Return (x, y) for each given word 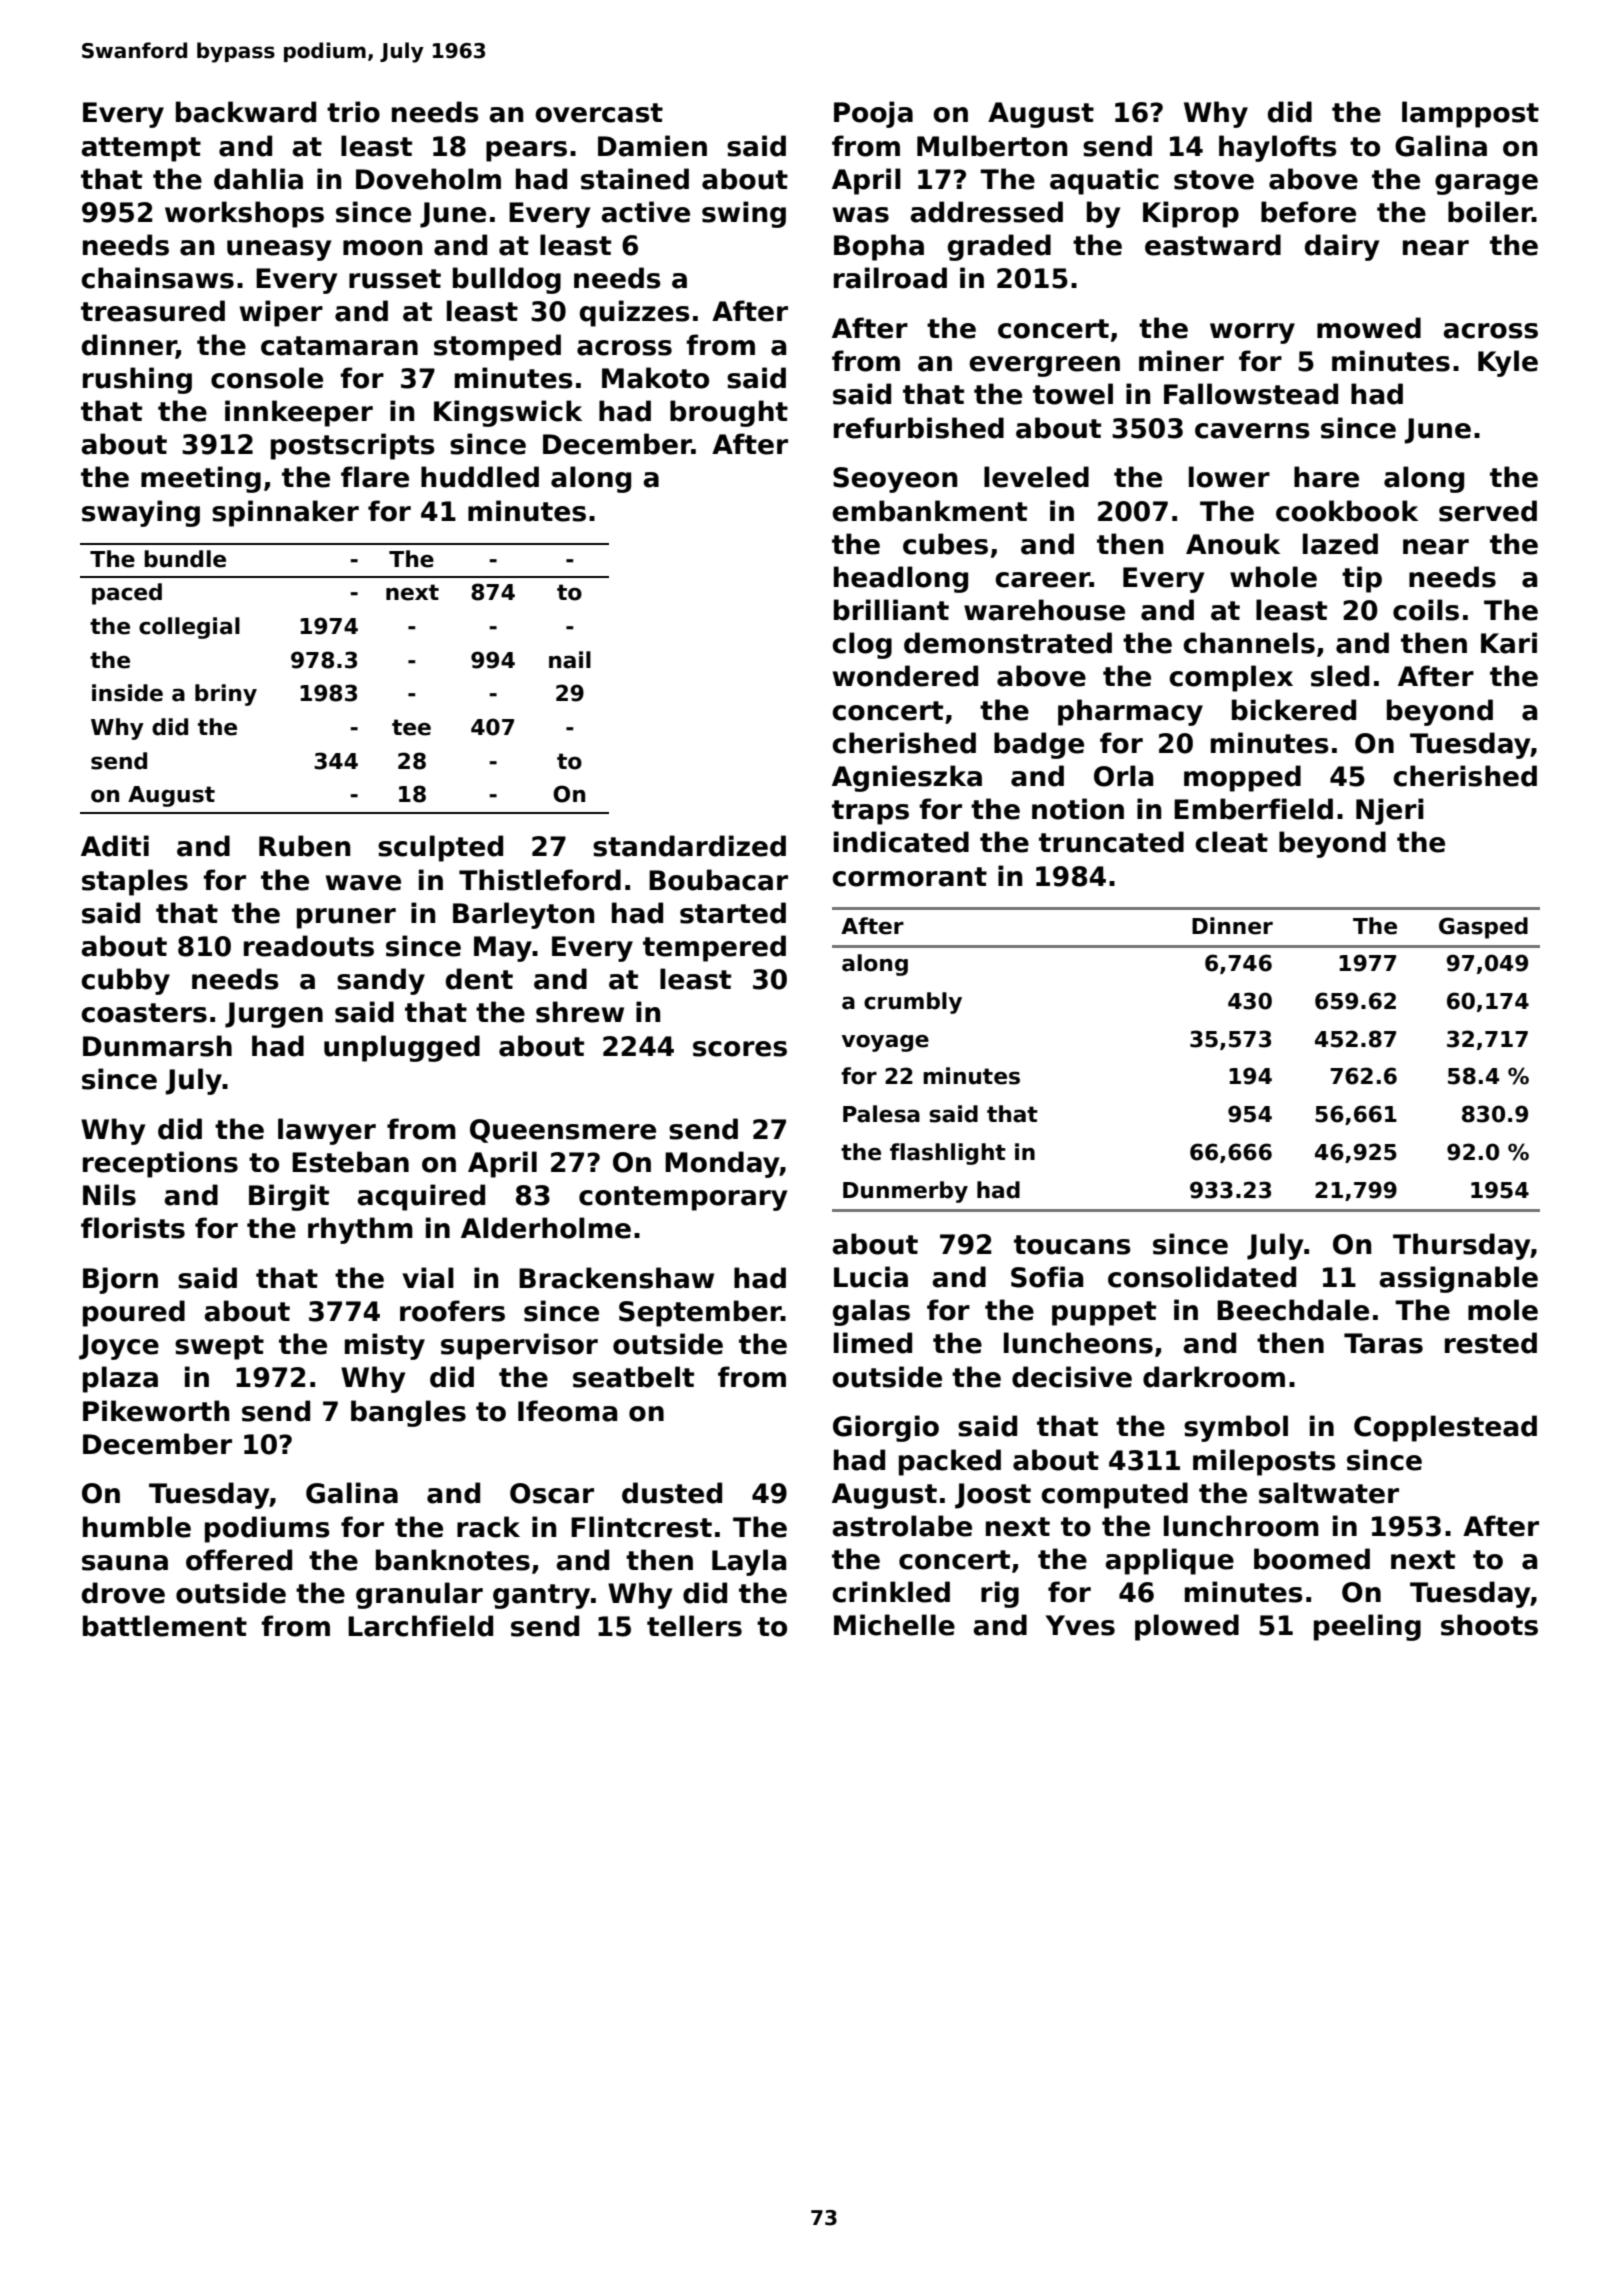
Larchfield (420, 1626)
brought (729, 413)
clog (862, 645)
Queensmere (563, 1131)
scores (740, 1049)
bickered (1294, 710)
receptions (160, 1164)
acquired (421, 1197)
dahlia (258, 179)
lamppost (1470, 114)
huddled (480, 477)
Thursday (1462, 1246)
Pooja (873, 114)
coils (1426, 610)
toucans (1072, 1245)
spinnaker (285, 513)
